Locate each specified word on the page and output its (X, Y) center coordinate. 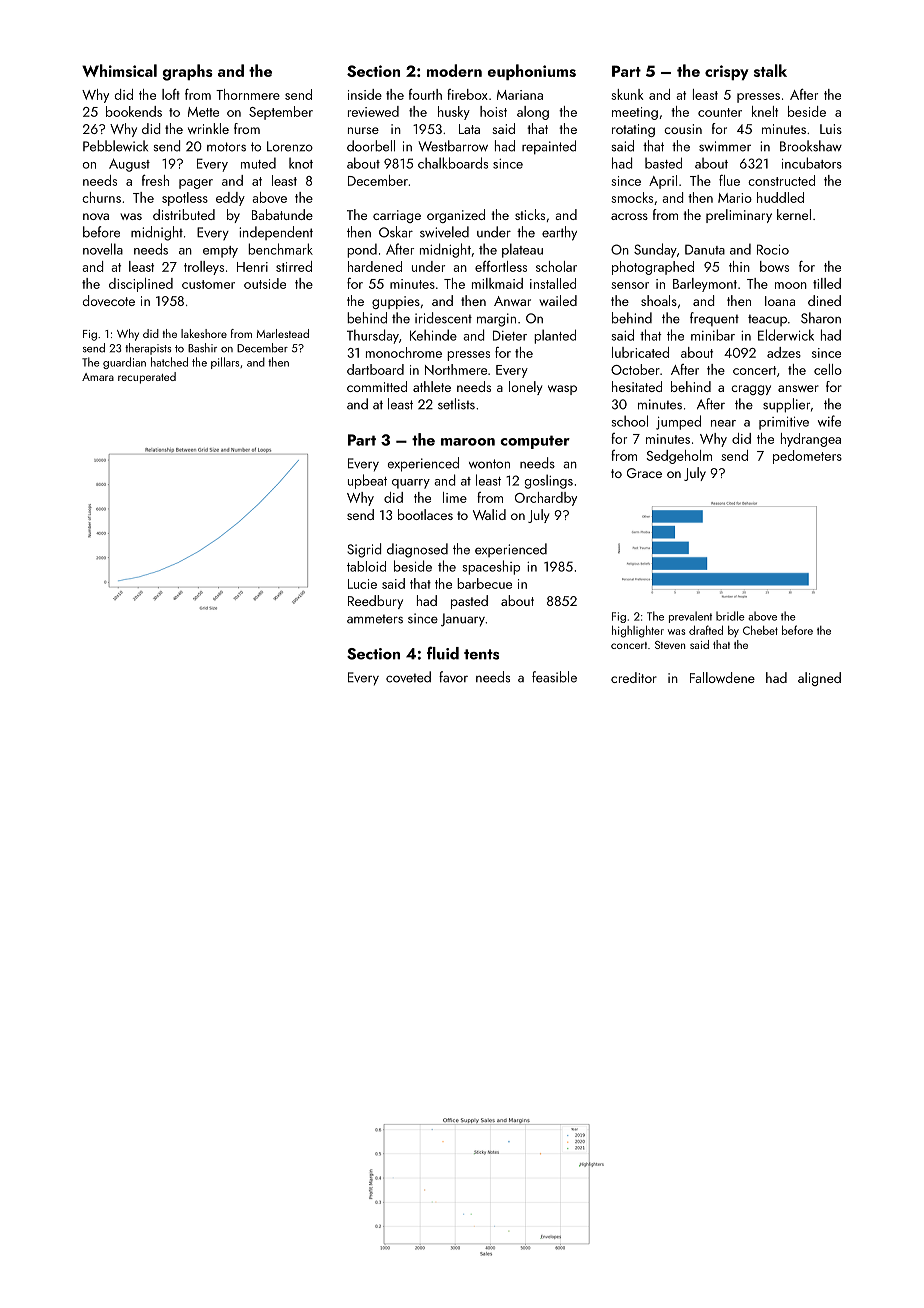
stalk (770, 70)
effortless (501, 266)
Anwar (512, 301)
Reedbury (375, 602)
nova (96, 216)
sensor (630, 285)
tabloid (366, 566)
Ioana (780, 301)
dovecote (109, 300)
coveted (408, 677)
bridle (730, 616)
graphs (188, 72)
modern (454, 70)
